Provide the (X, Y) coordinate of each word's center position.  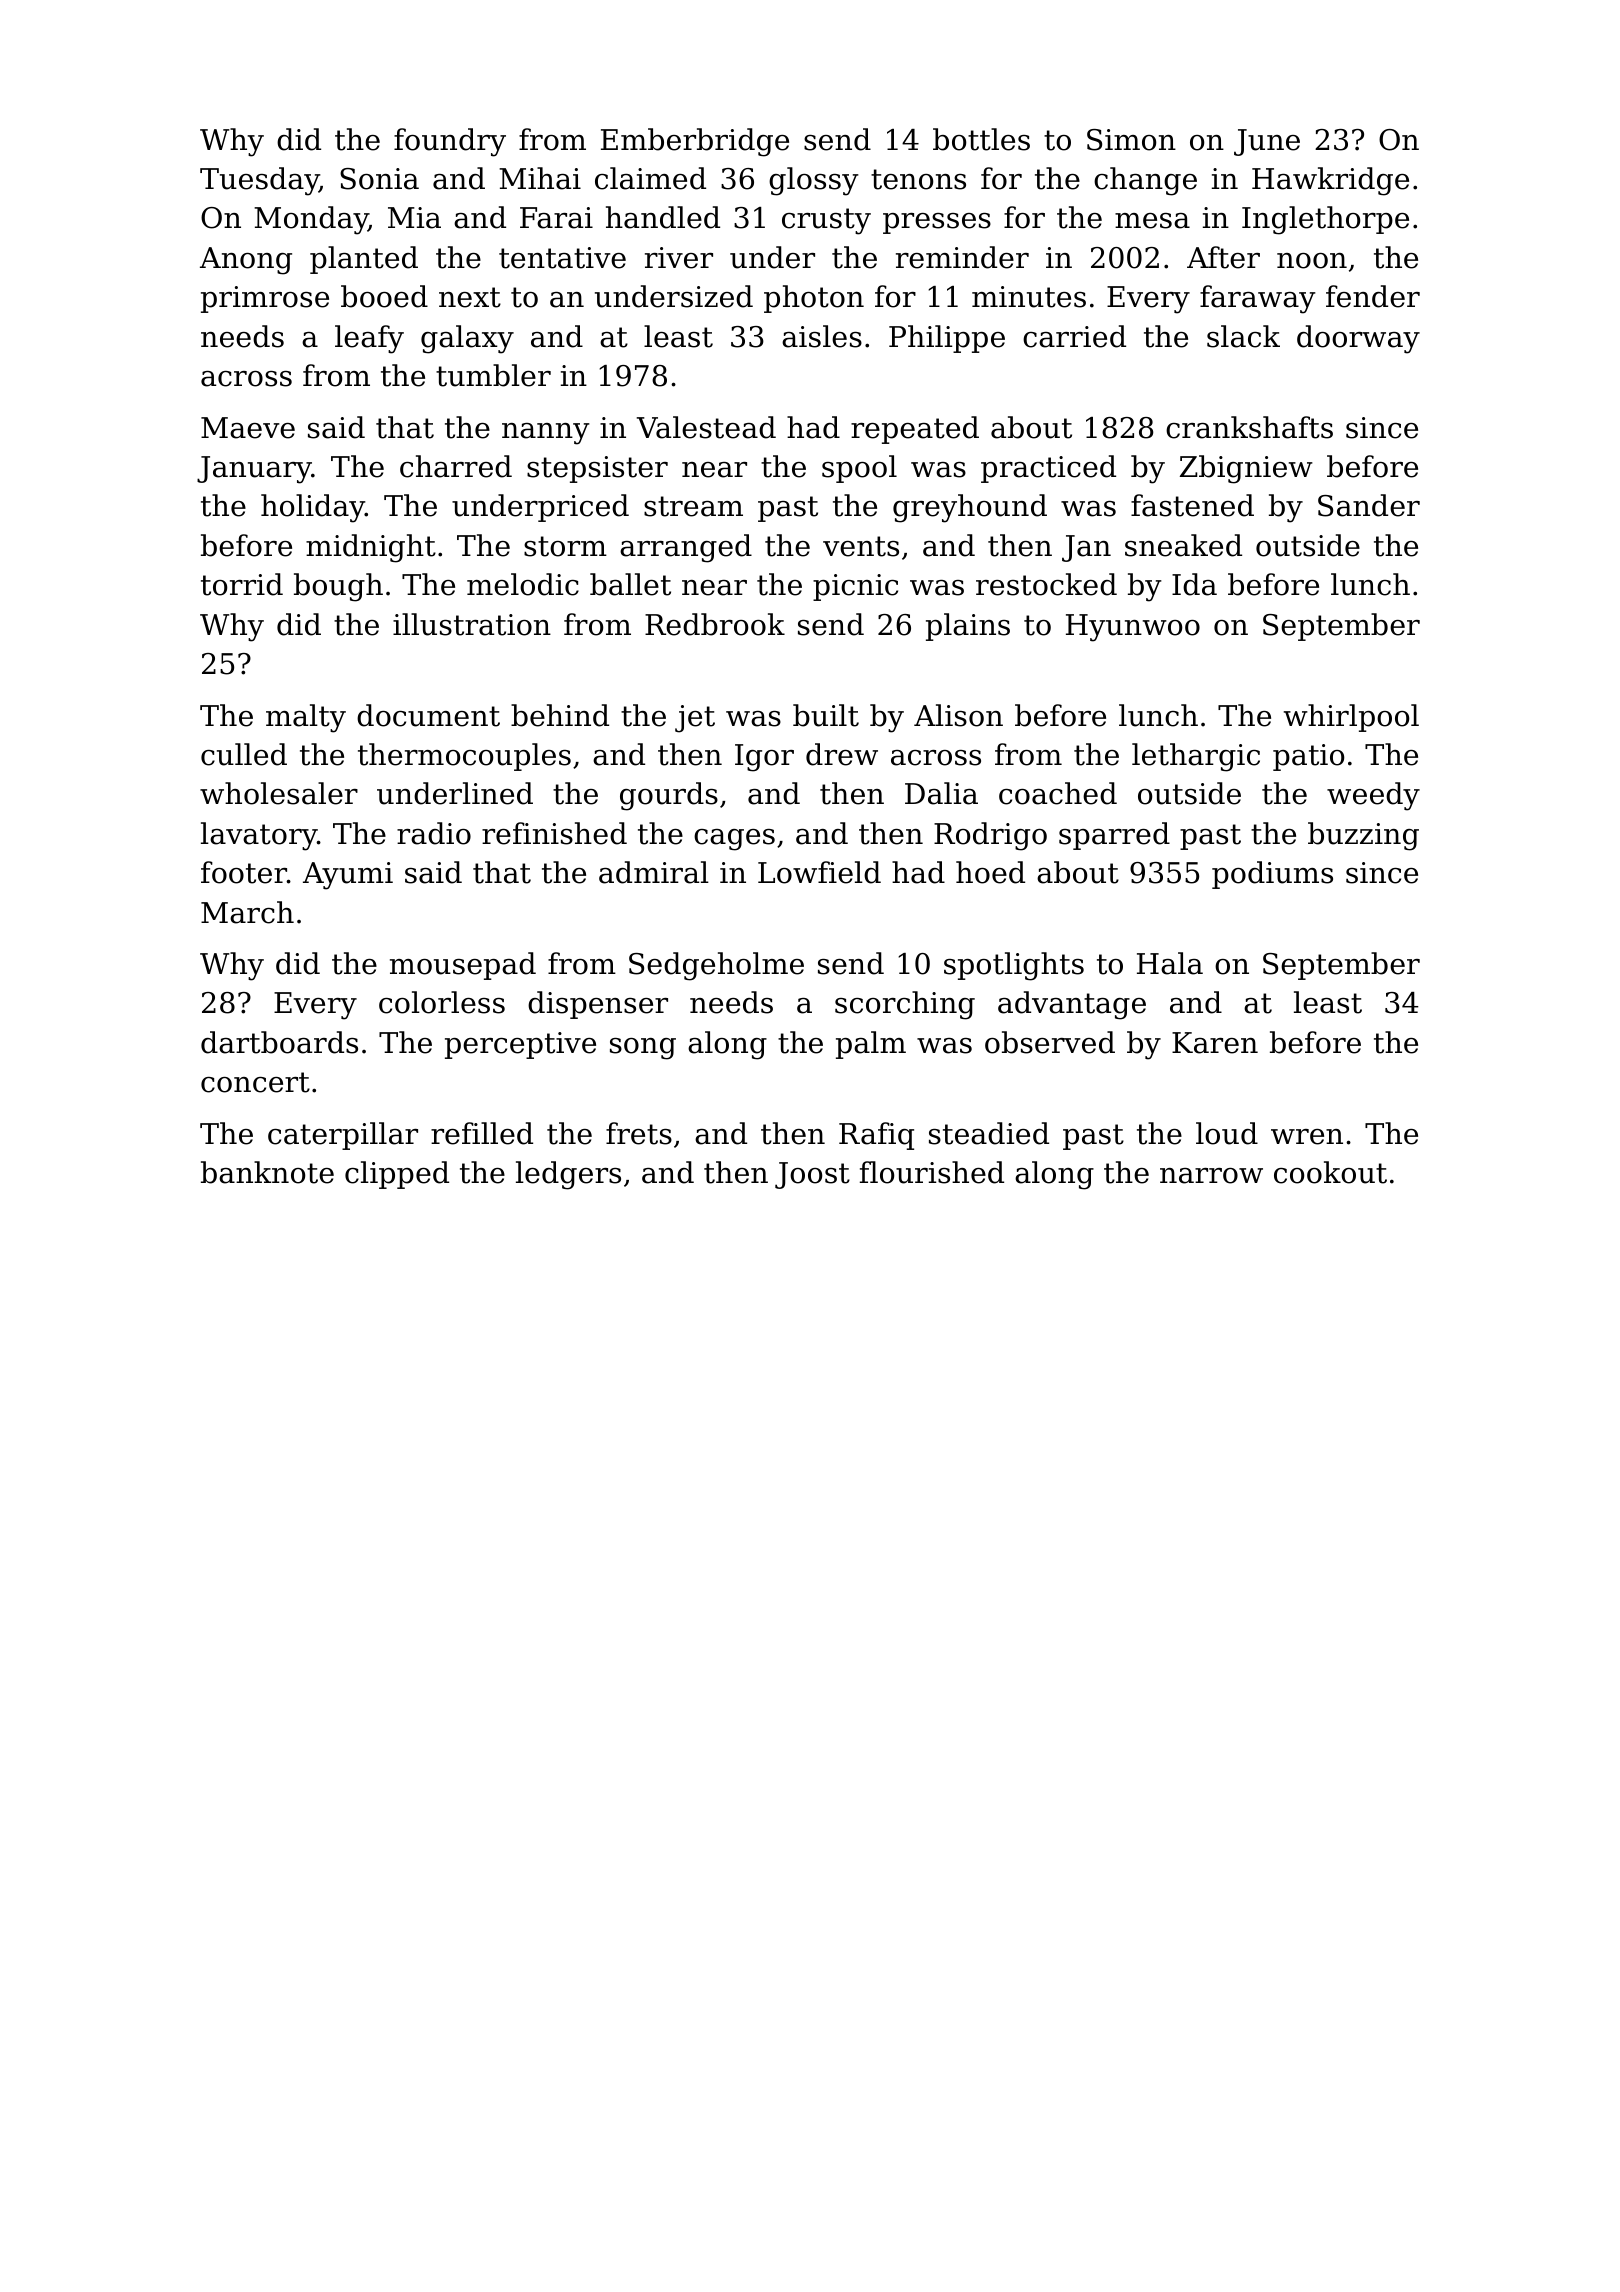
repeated (915, 430)
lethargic (1196, 757)
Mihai (540, 178)
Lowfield (819, 872)
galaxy (467, 339)
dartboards (279, 1042)
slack (1243, 336)
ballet (630, 584)
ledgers (568, 1175)
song (643, 1049)
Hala (1170, 963)
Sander (1369, 505)
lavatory (259, 836)
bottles (981, 139)
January (254, 470)
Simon (1131, 140)
